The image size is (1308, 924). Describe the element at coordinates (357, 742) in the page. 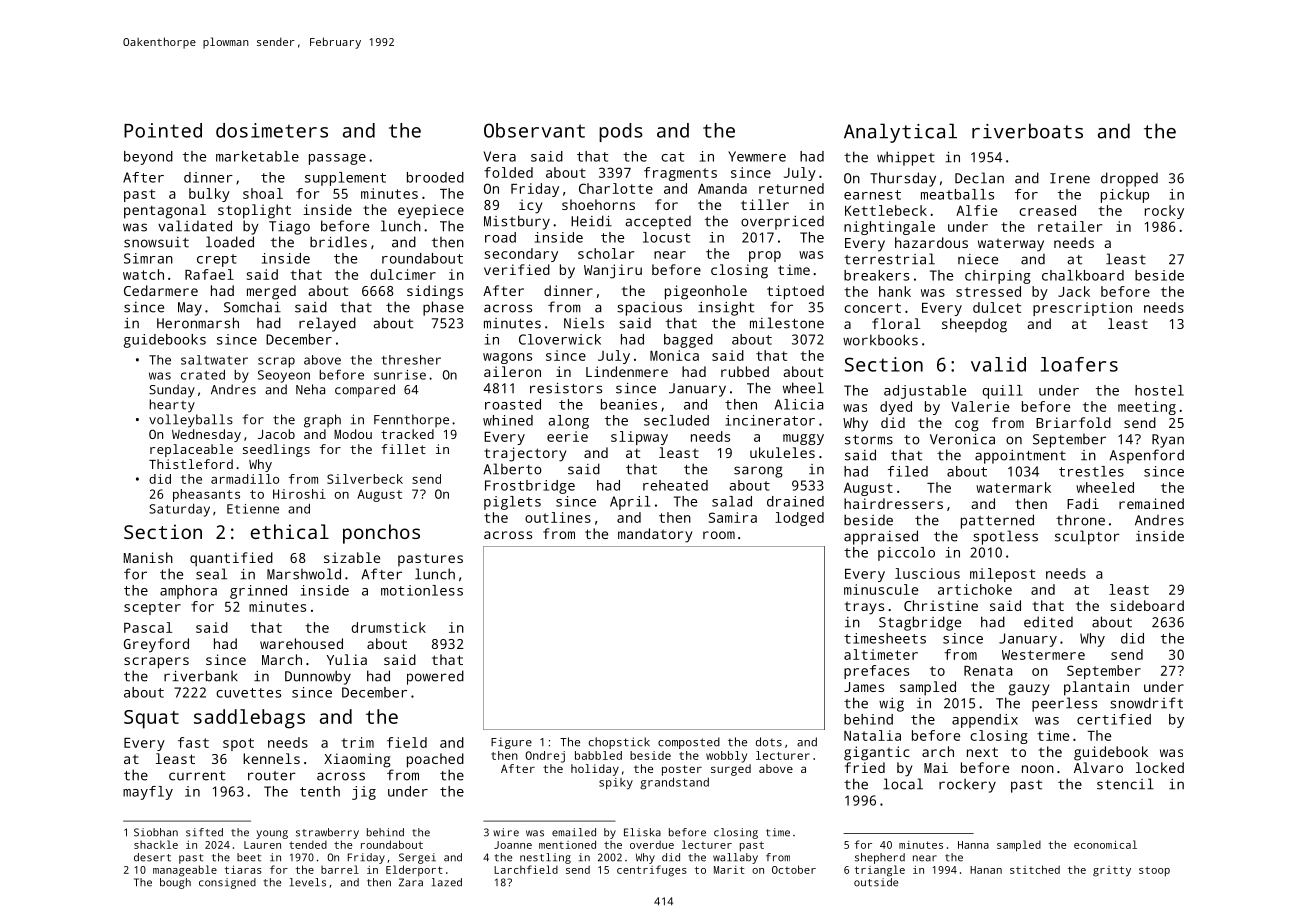

I see `trim` at that location.
